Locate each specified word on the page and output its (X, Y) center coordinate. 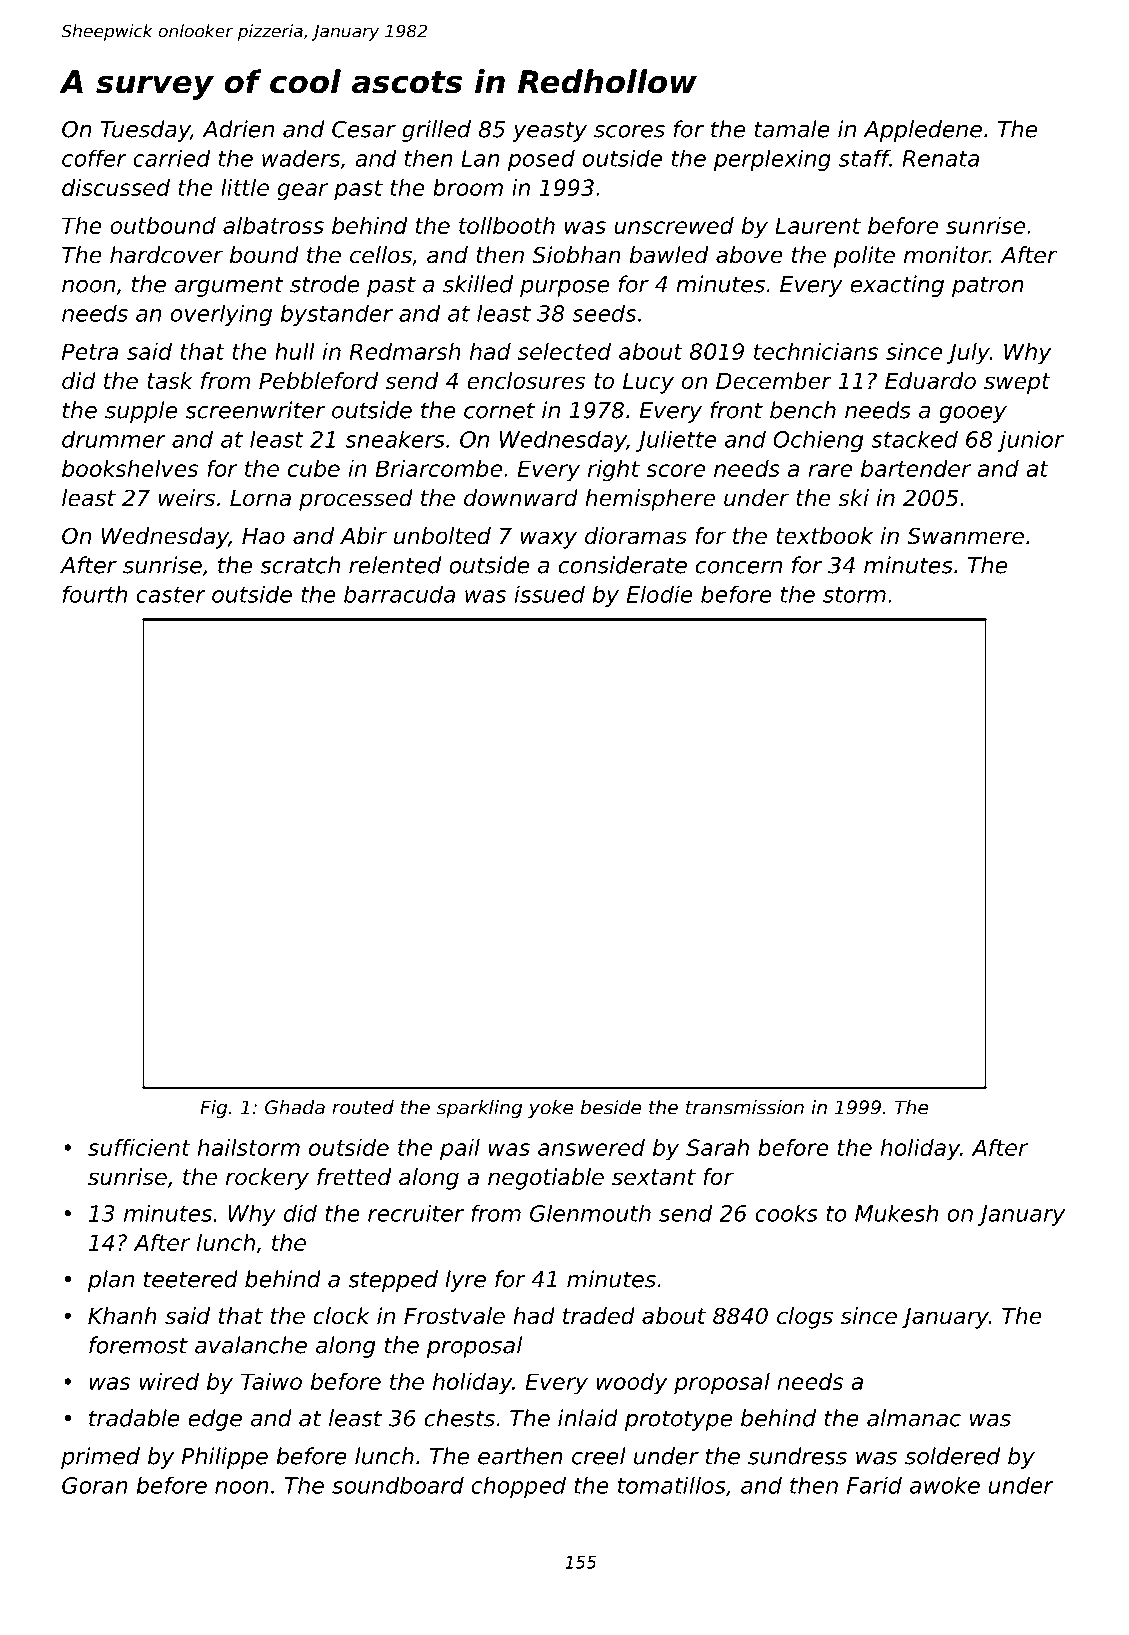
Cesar (364, 129)
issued (549, 594)
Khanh (122, 1316)
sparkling (479, 1109)
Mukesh (896, 1213)
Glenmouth (590, 1213)
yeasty (549, 131)
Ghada (295, 1107)
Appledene (922, 131)
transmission (745, 1107)
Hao (263, 536)
